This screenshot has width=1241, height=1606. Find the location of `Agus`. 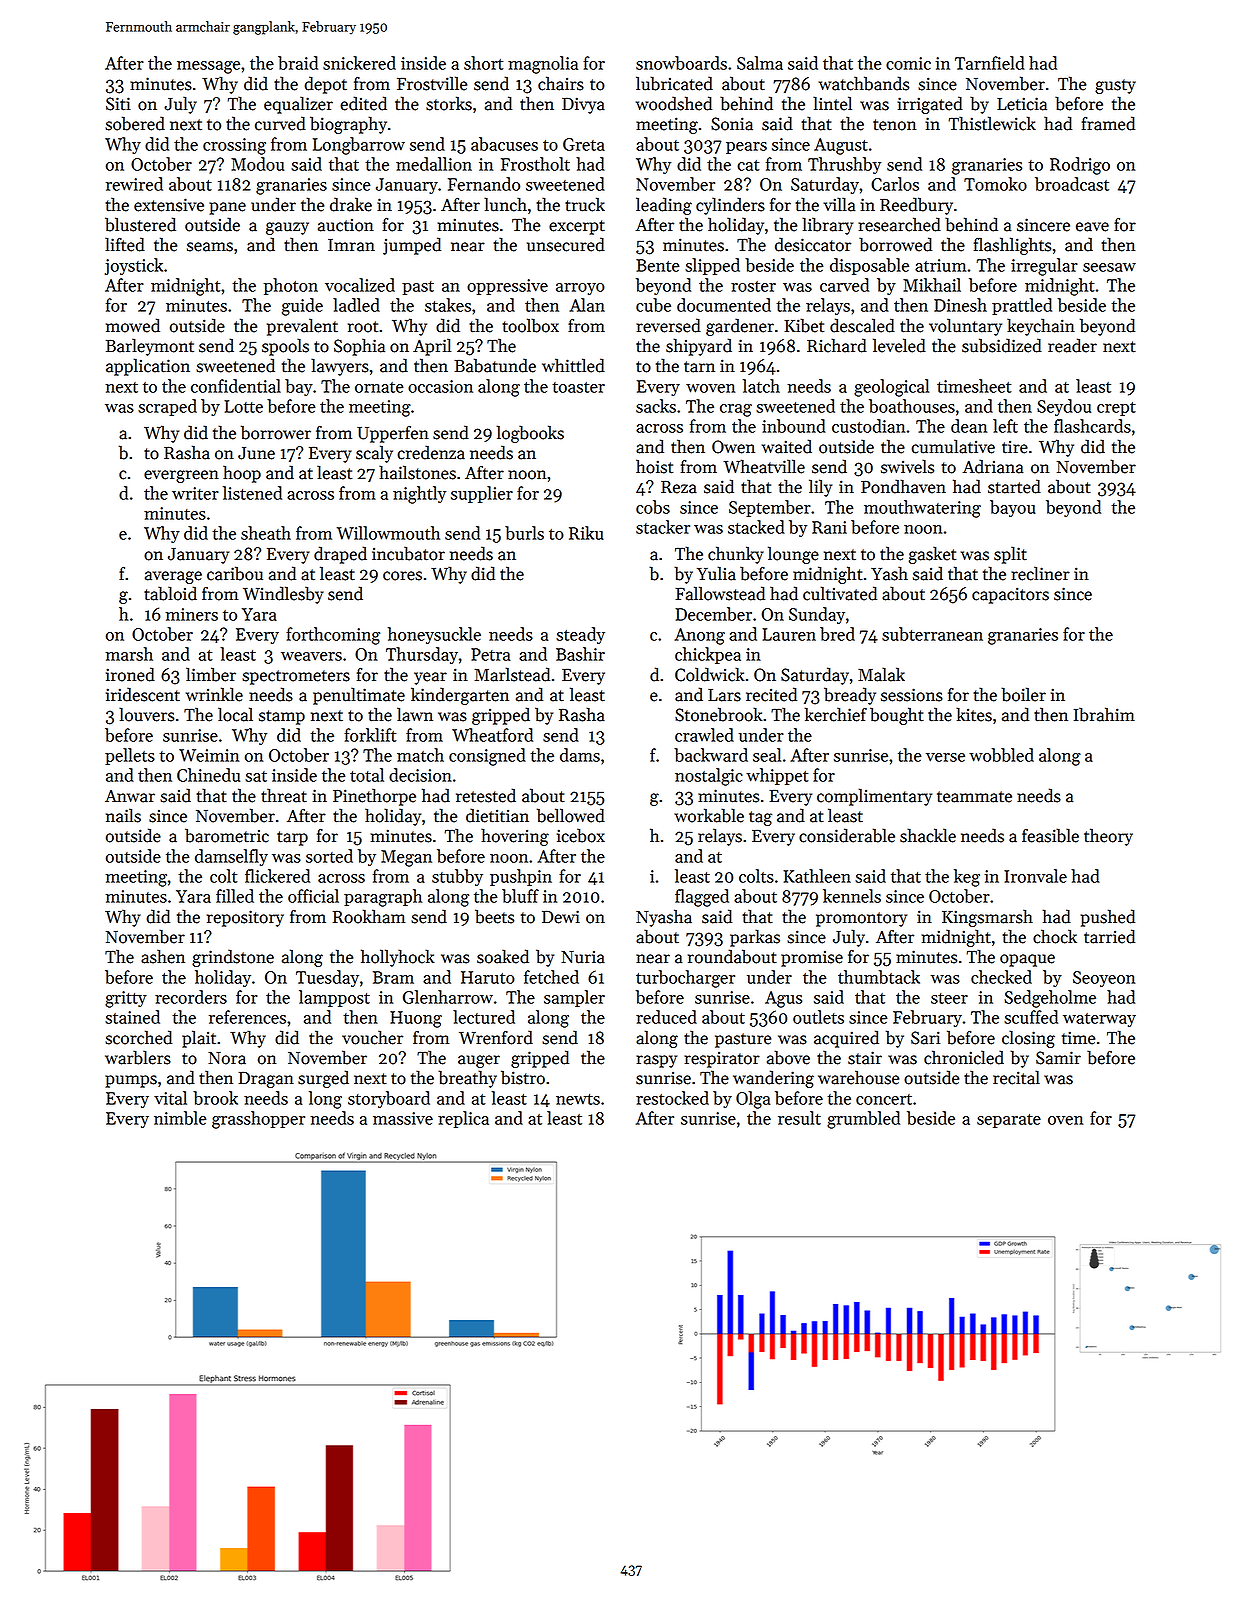

Agus is located at coordinates (783, 999).
